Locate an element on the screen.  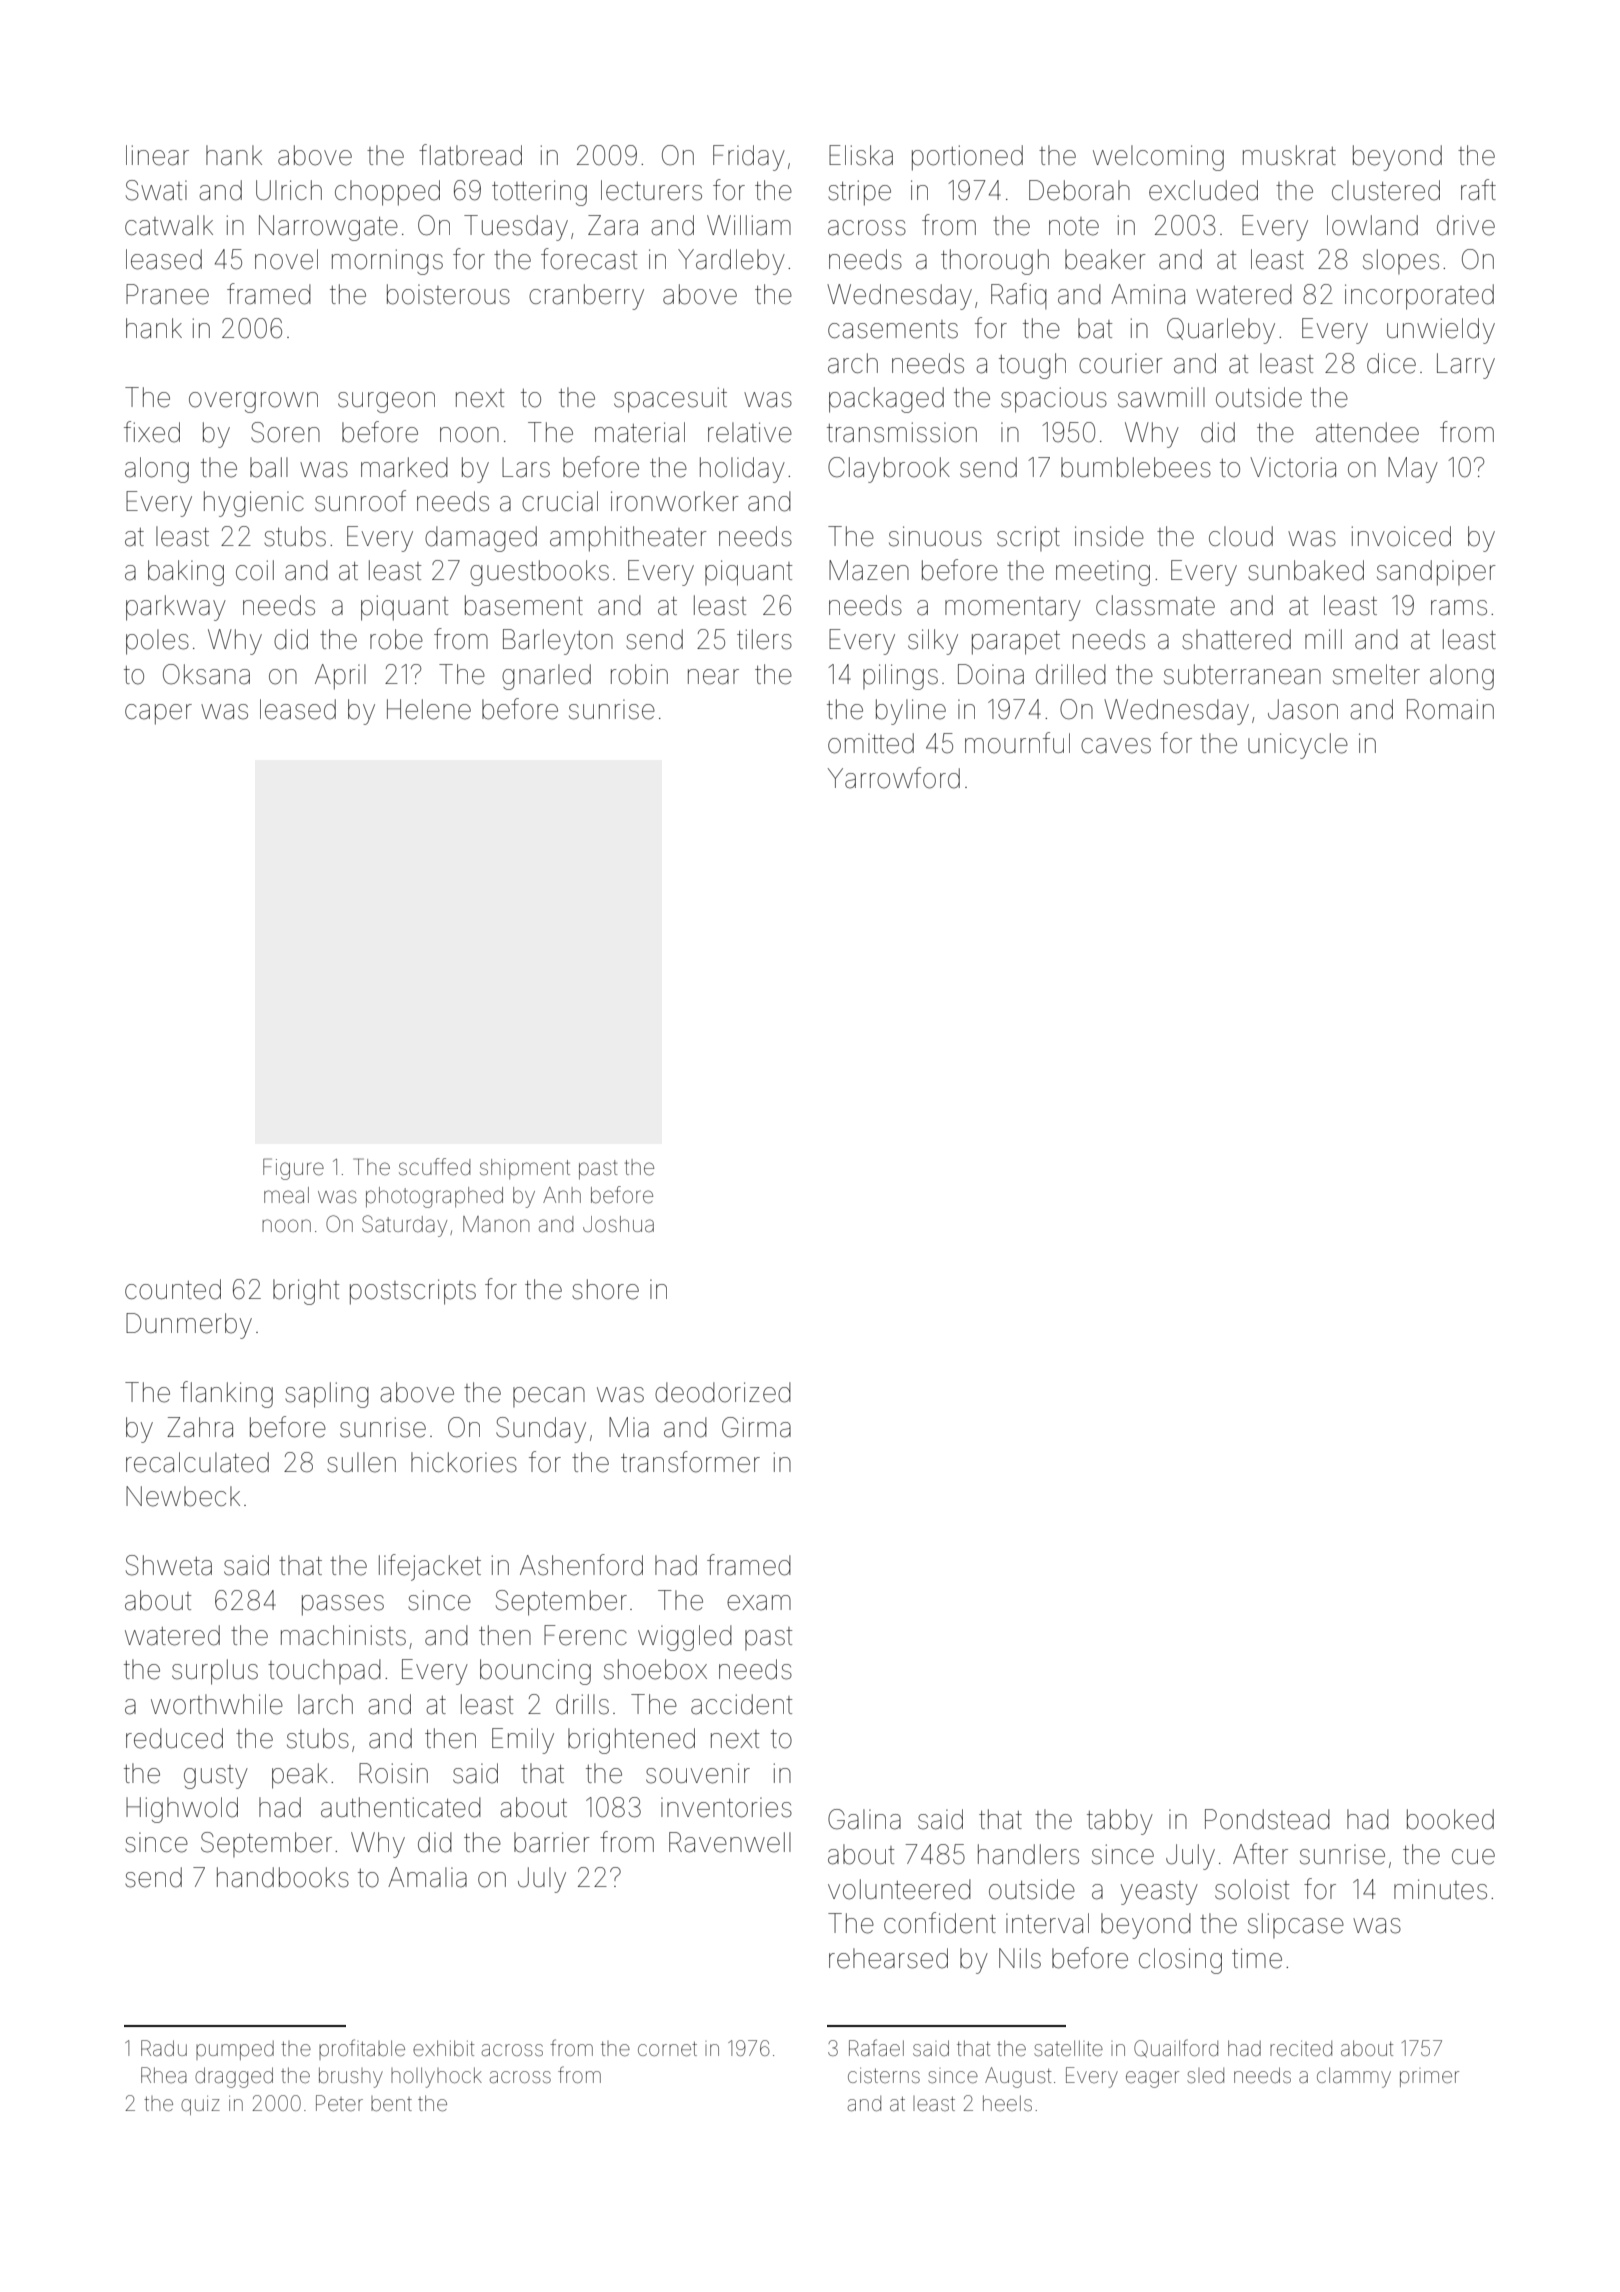
Nils is located at coordinates (1020, 1958).
